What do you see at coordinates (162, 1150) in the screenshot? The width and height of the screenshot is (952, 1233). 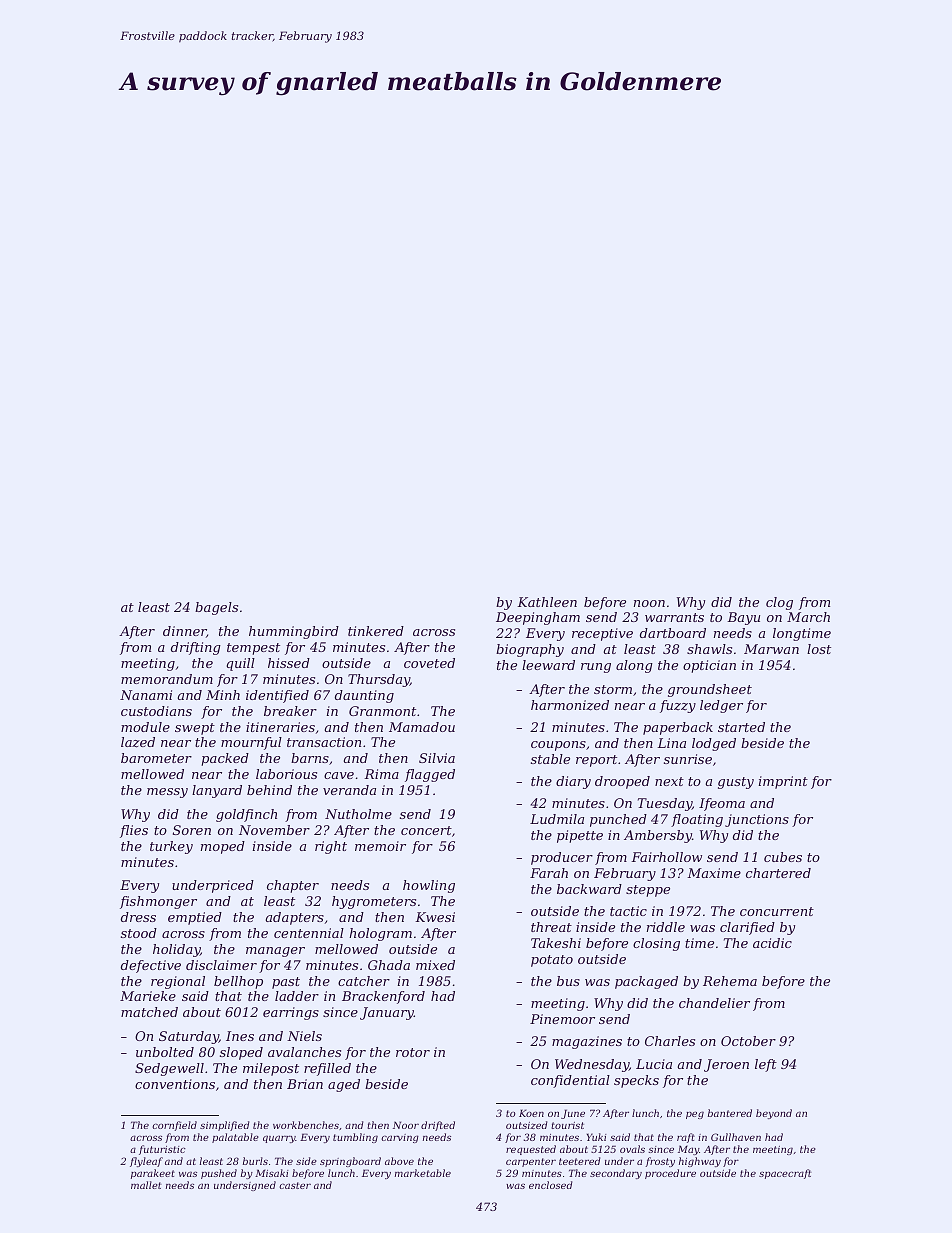 I see `futuristic` at bounding box center [162, 1150].
